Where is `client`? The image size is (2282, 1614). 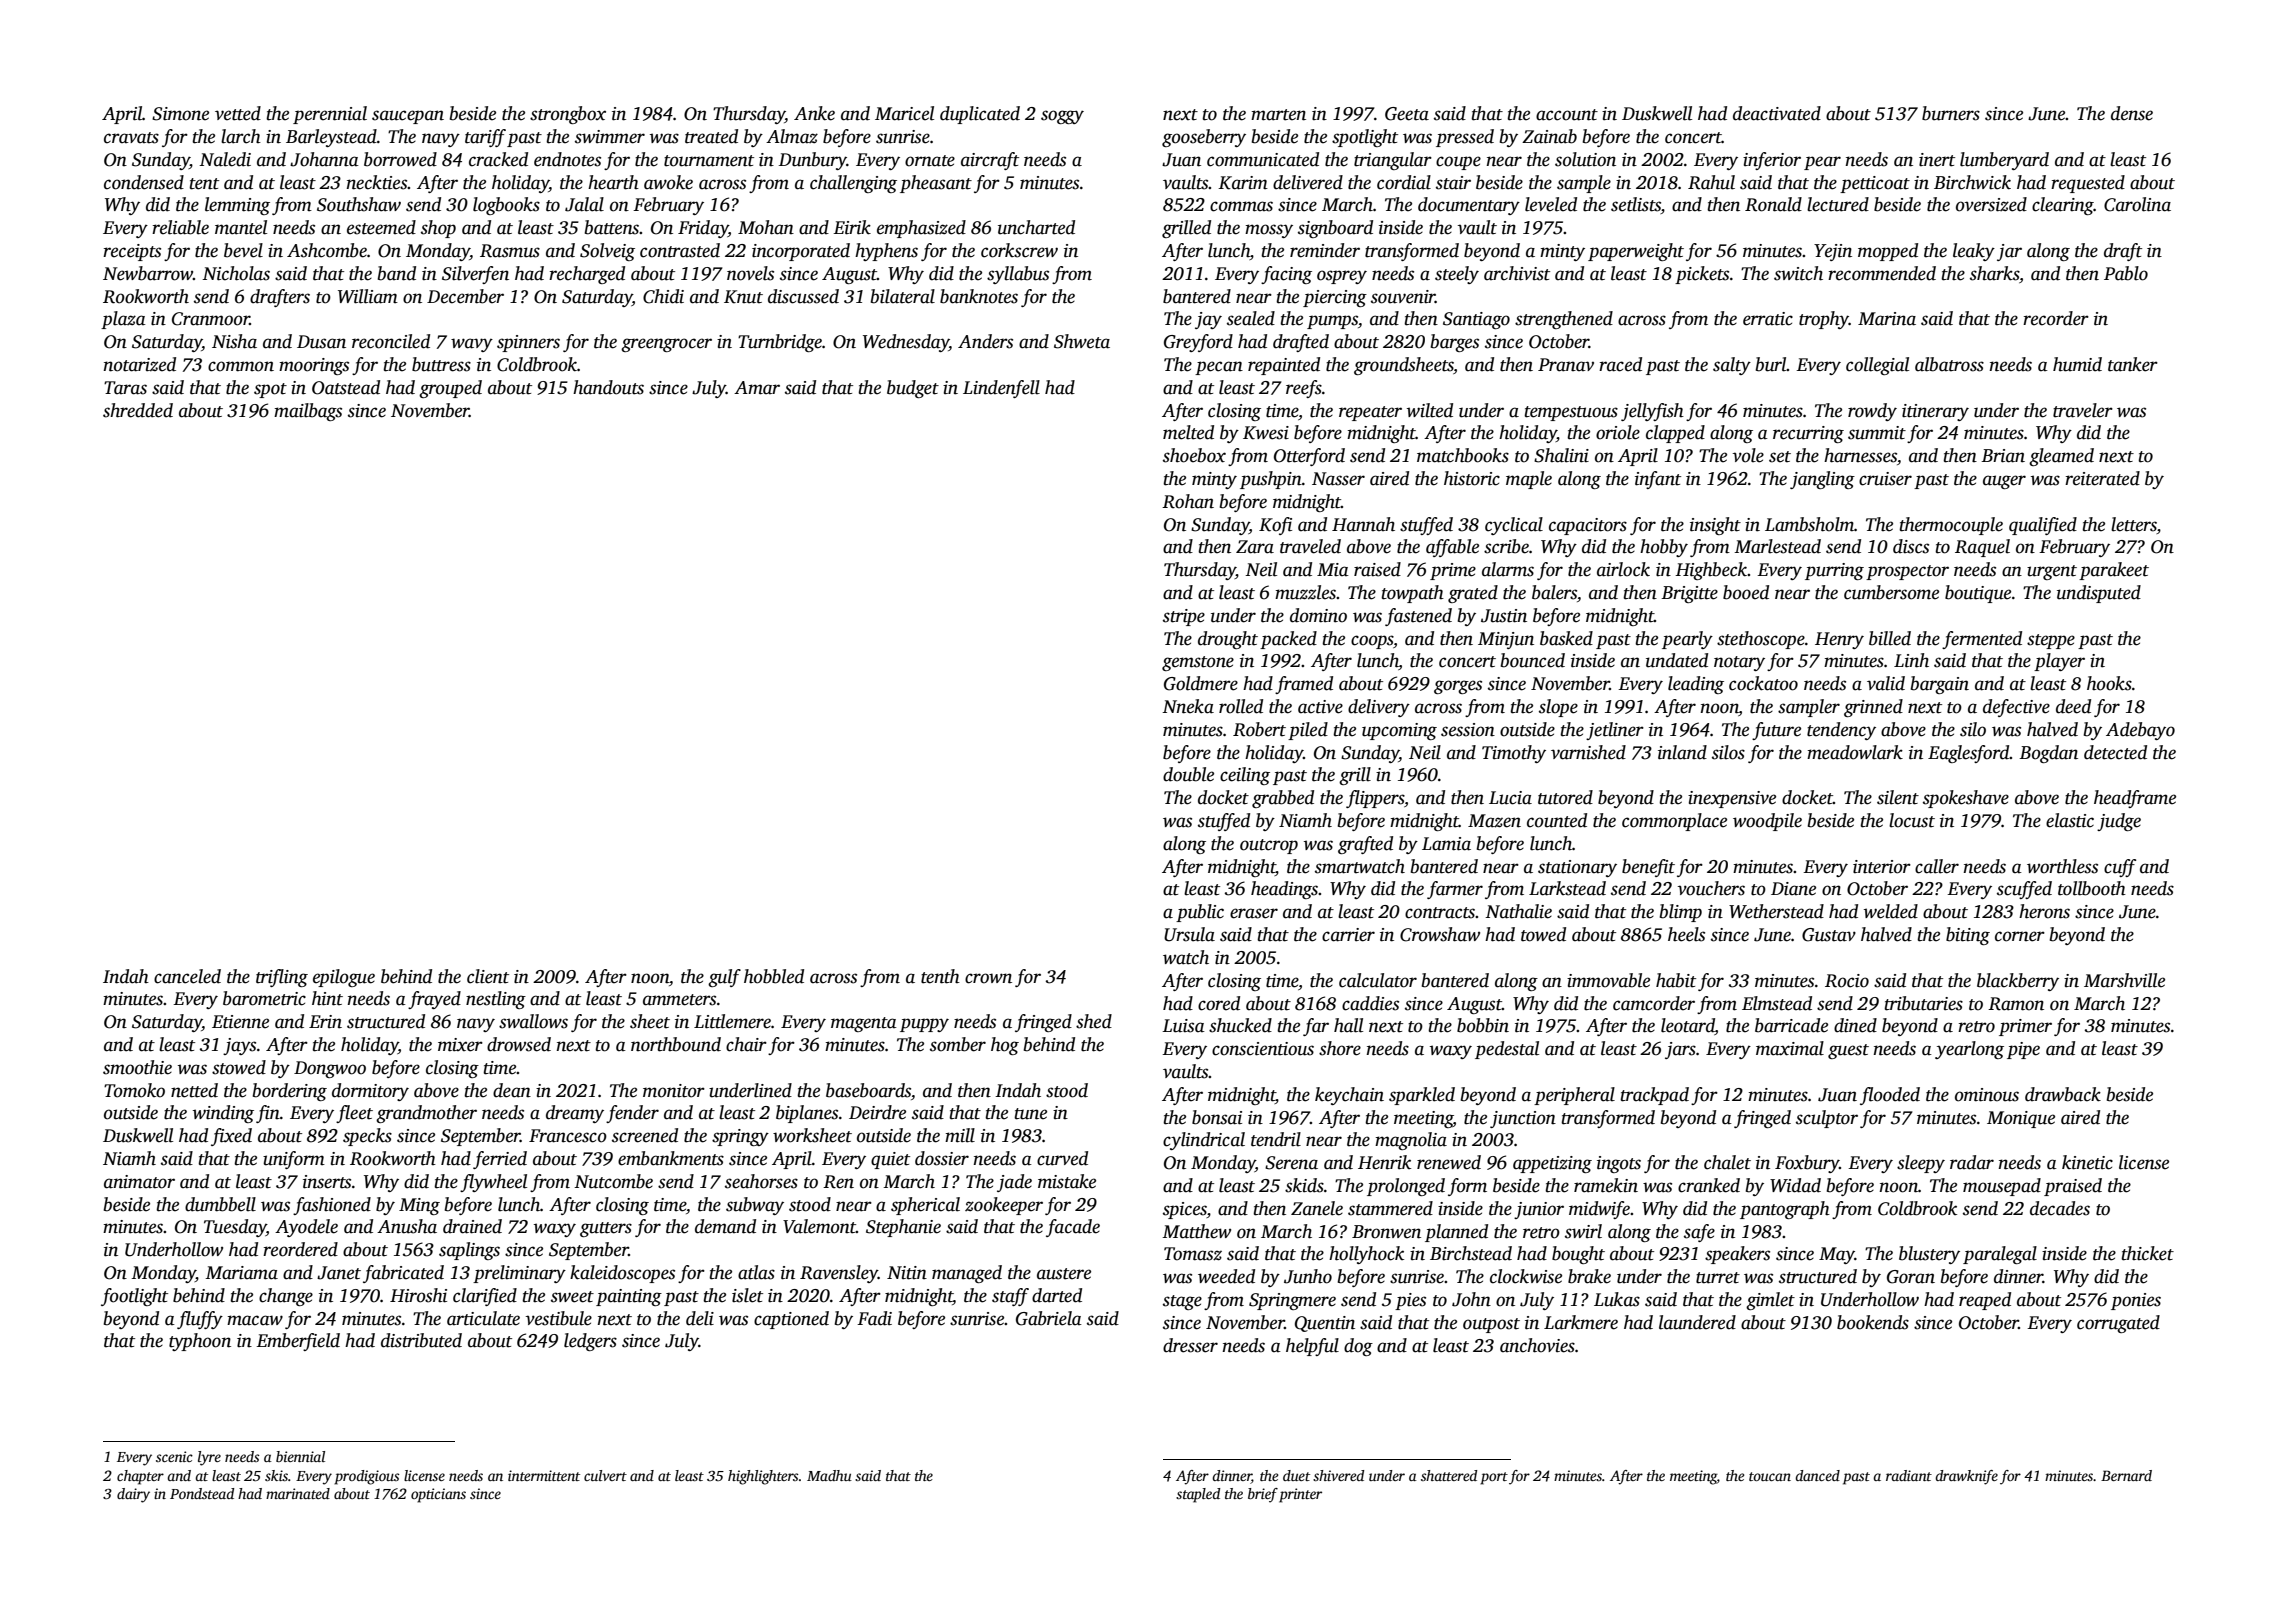
client is located at coordinates (488, 976).
